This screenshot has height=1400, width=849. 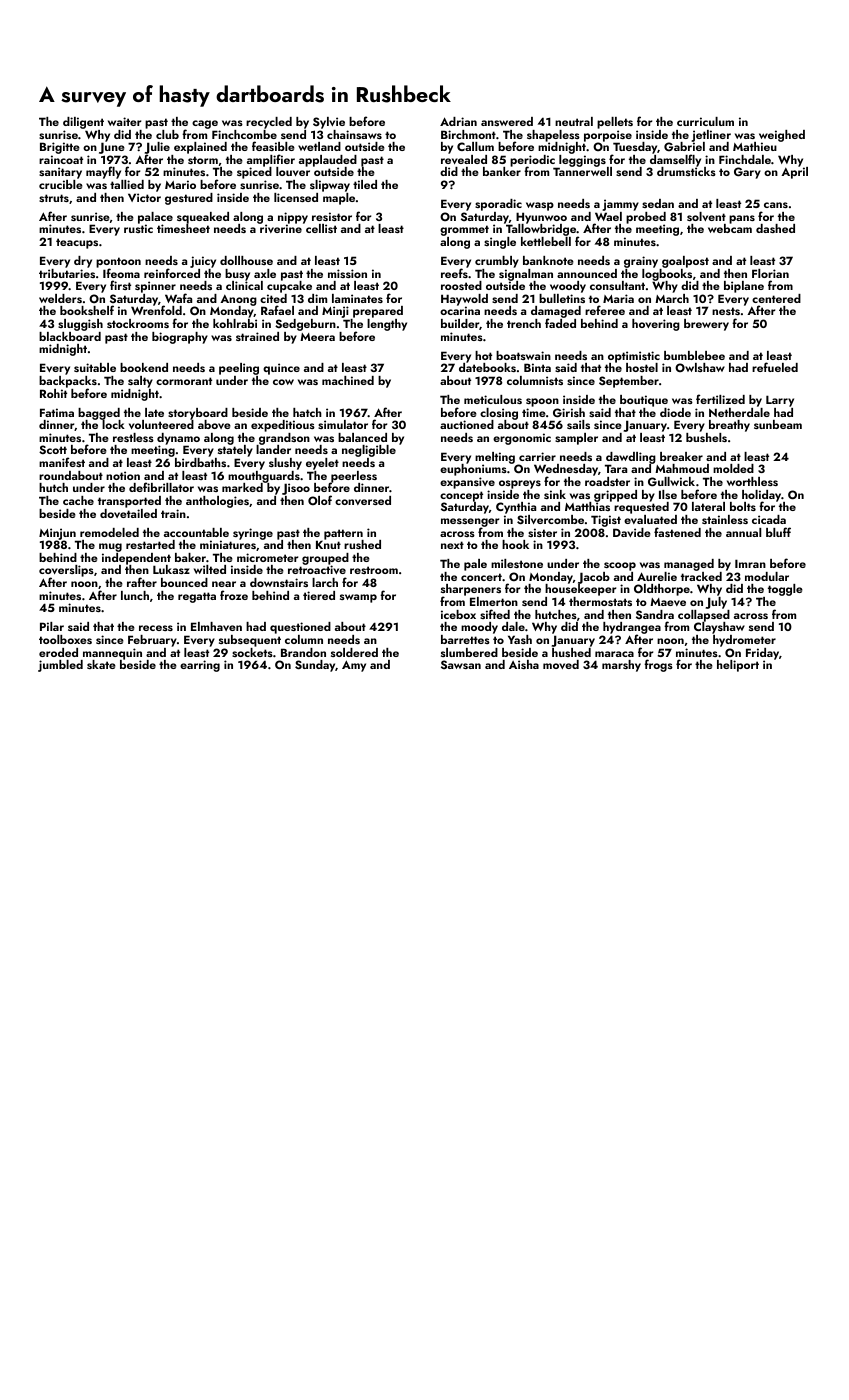 What do you see at coordinates (242, 487) in the screenshot?
I see `marked` at bounding box center [242, 487].
